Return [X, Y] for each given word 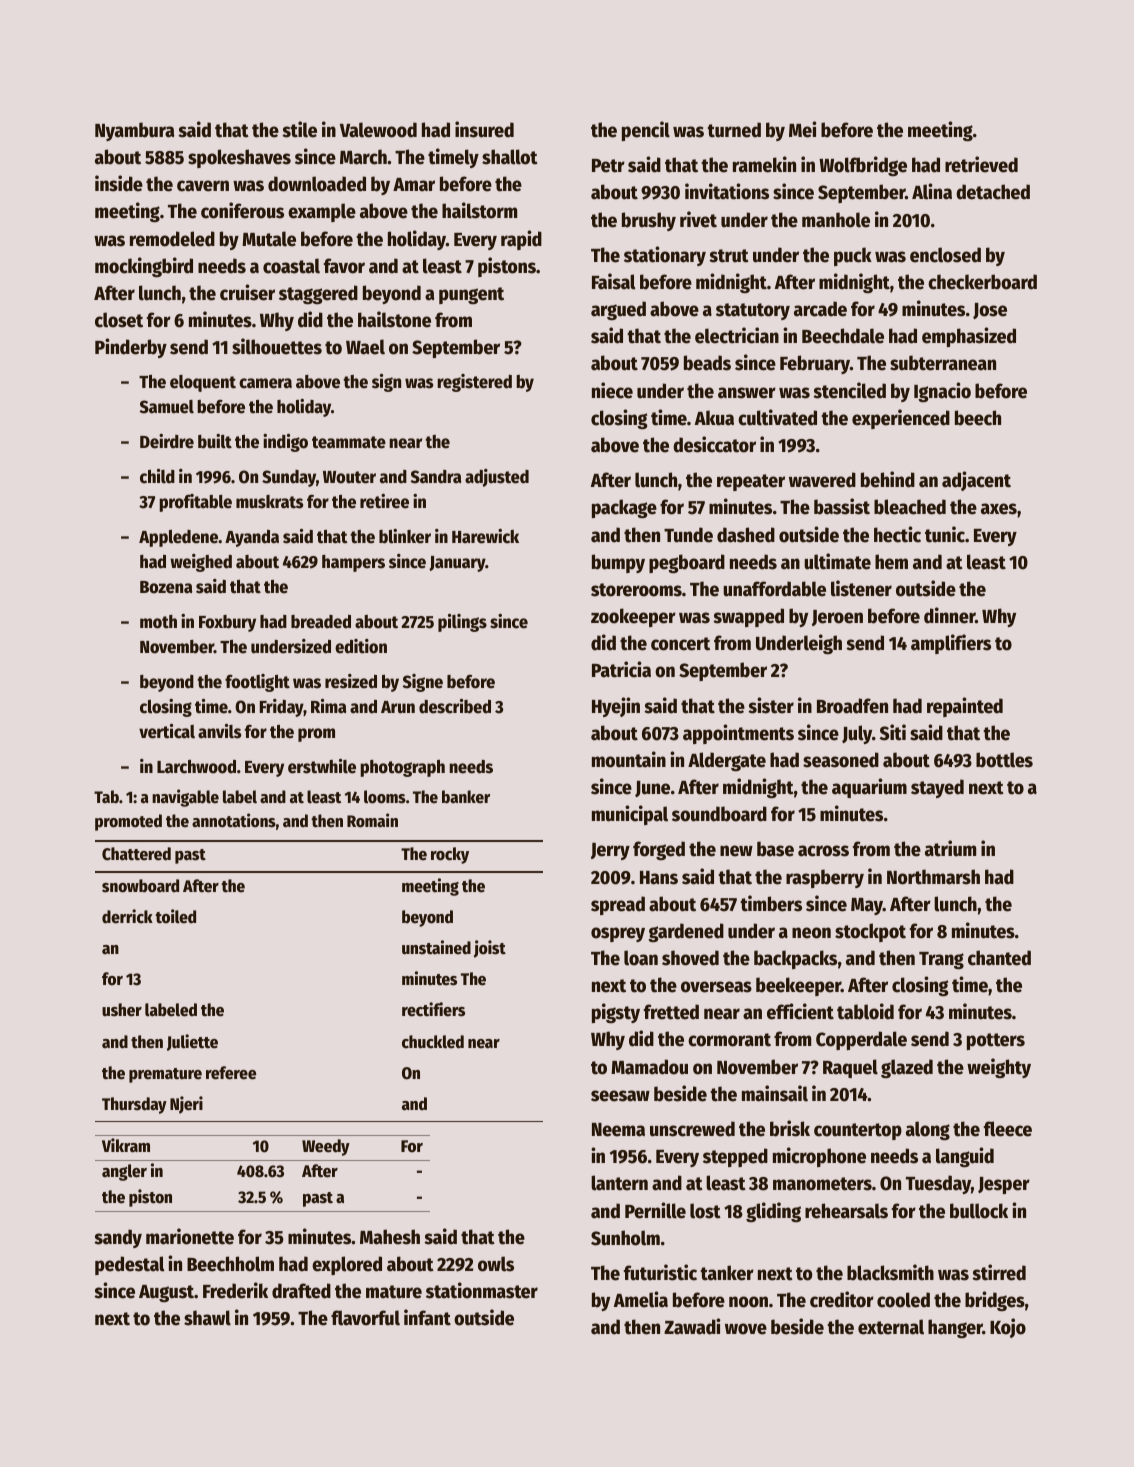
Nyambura [135, 131]
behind [888, 479]
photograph [402, 768]
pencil [646, 131]
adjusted [497, 478]
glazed [907, 1068]
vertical [167, 731]
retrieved [981, 164]
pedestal [130, 1265]
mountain [629, 759]
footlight [257, 683]
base [775, 849]
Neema [618, 1130]
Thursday [134, 1105]
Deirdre [167, 441]
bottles [1004, 760]
